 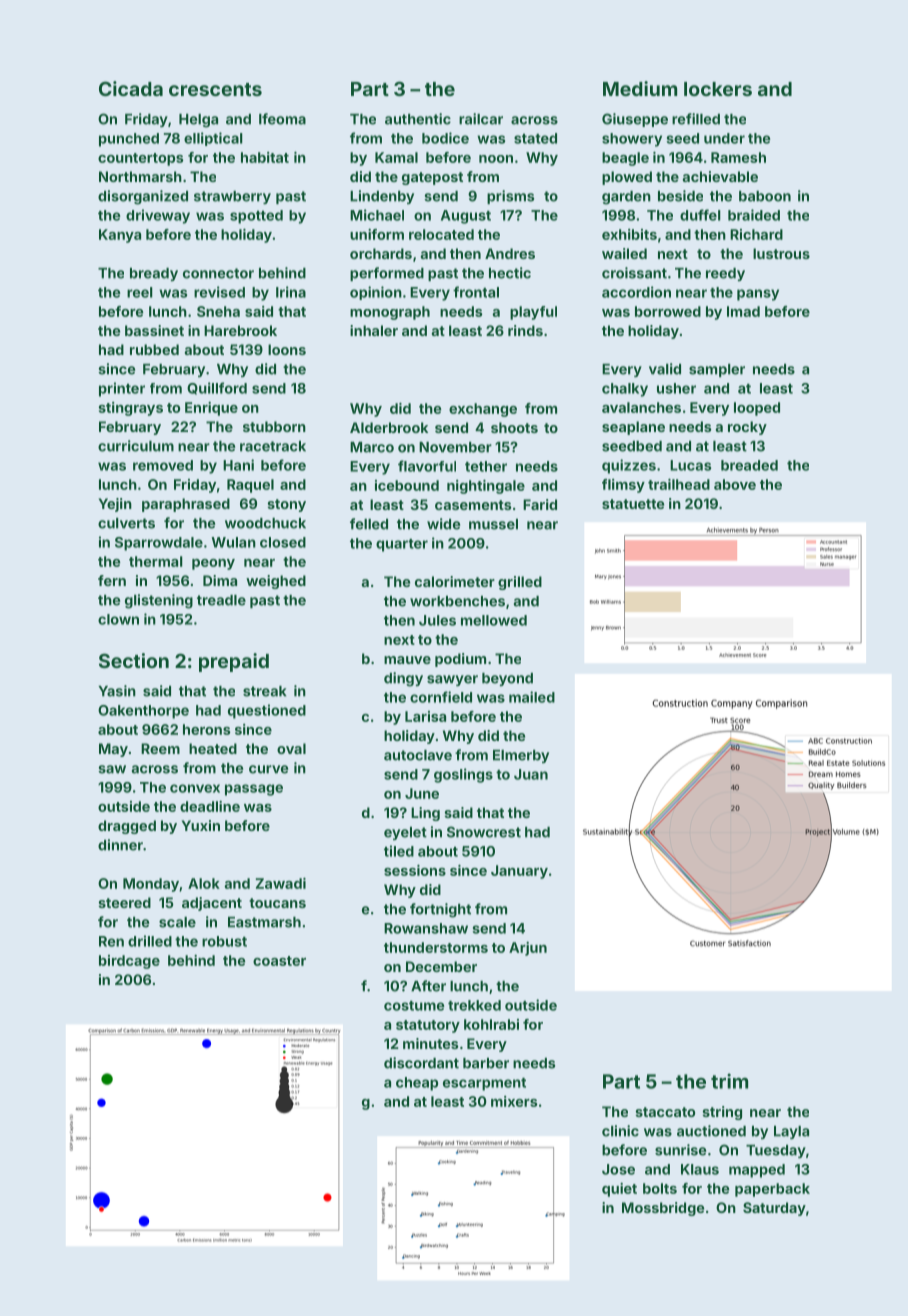 What do you see at coordinates (781, 253) in the page?
I see `lustrous` at bounding box center [781, 253].
